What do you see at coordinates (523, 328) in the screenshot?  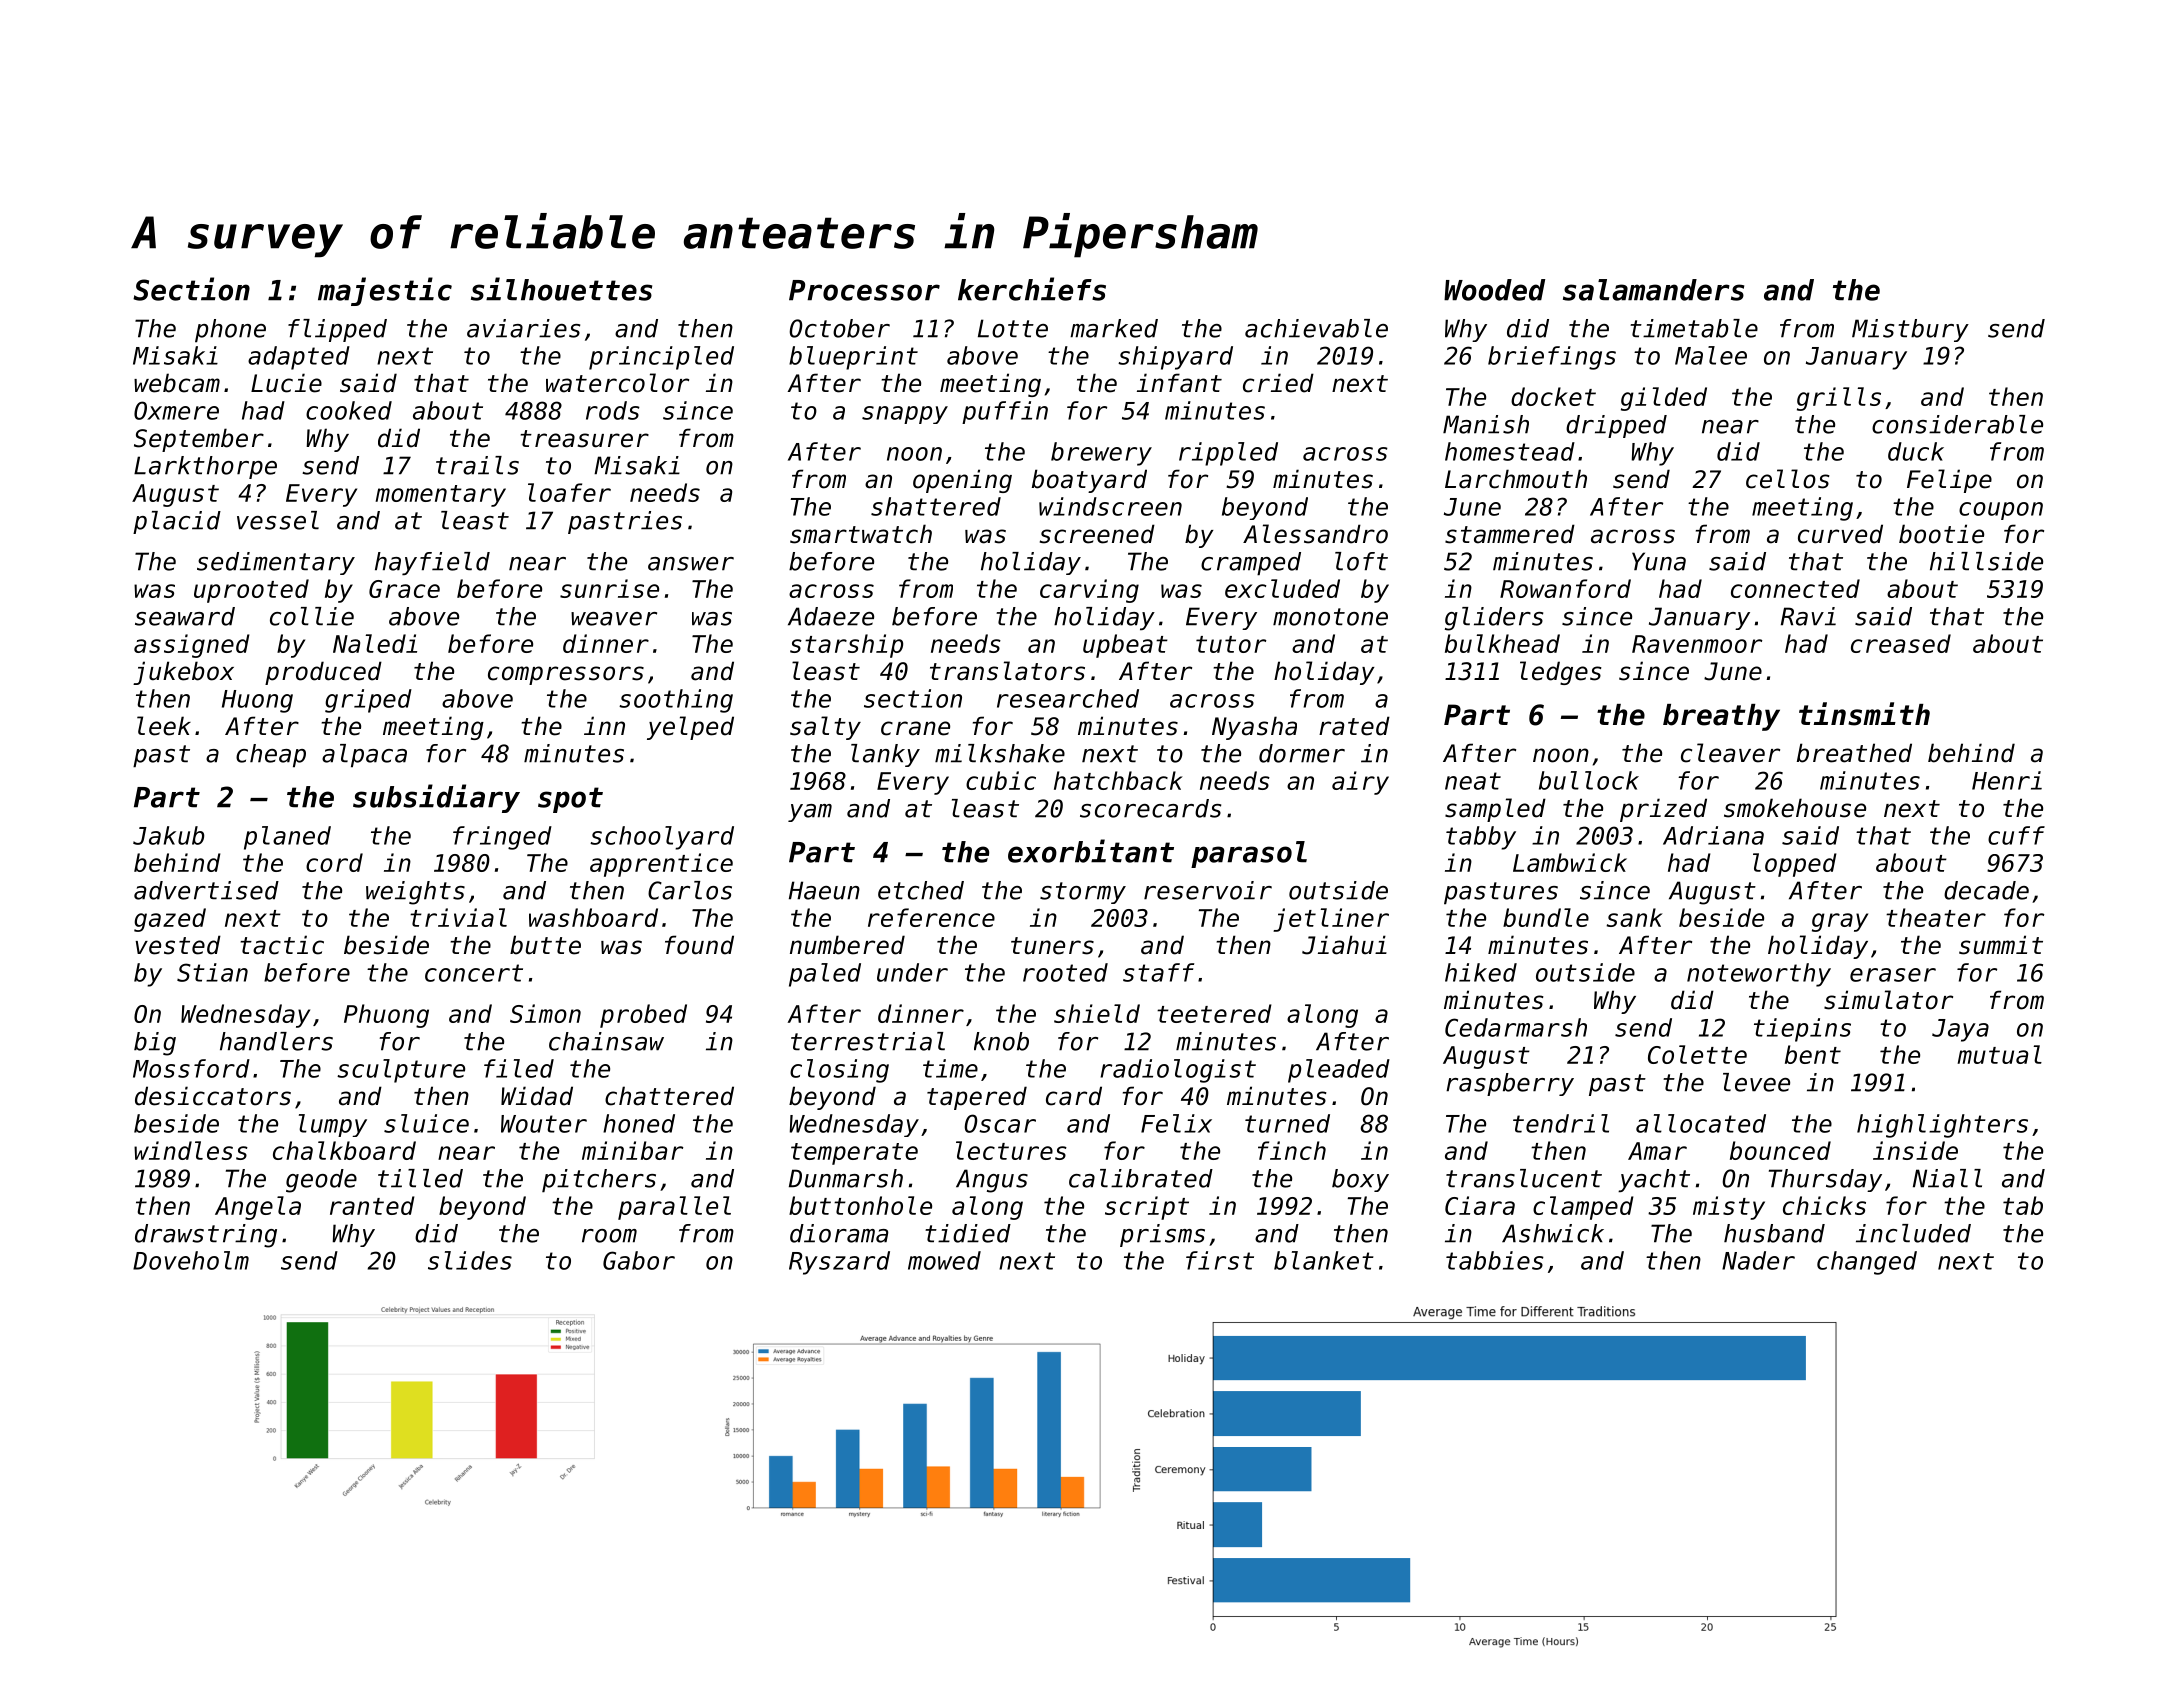 I see `aviaries` at bounding box center [523, 328].
